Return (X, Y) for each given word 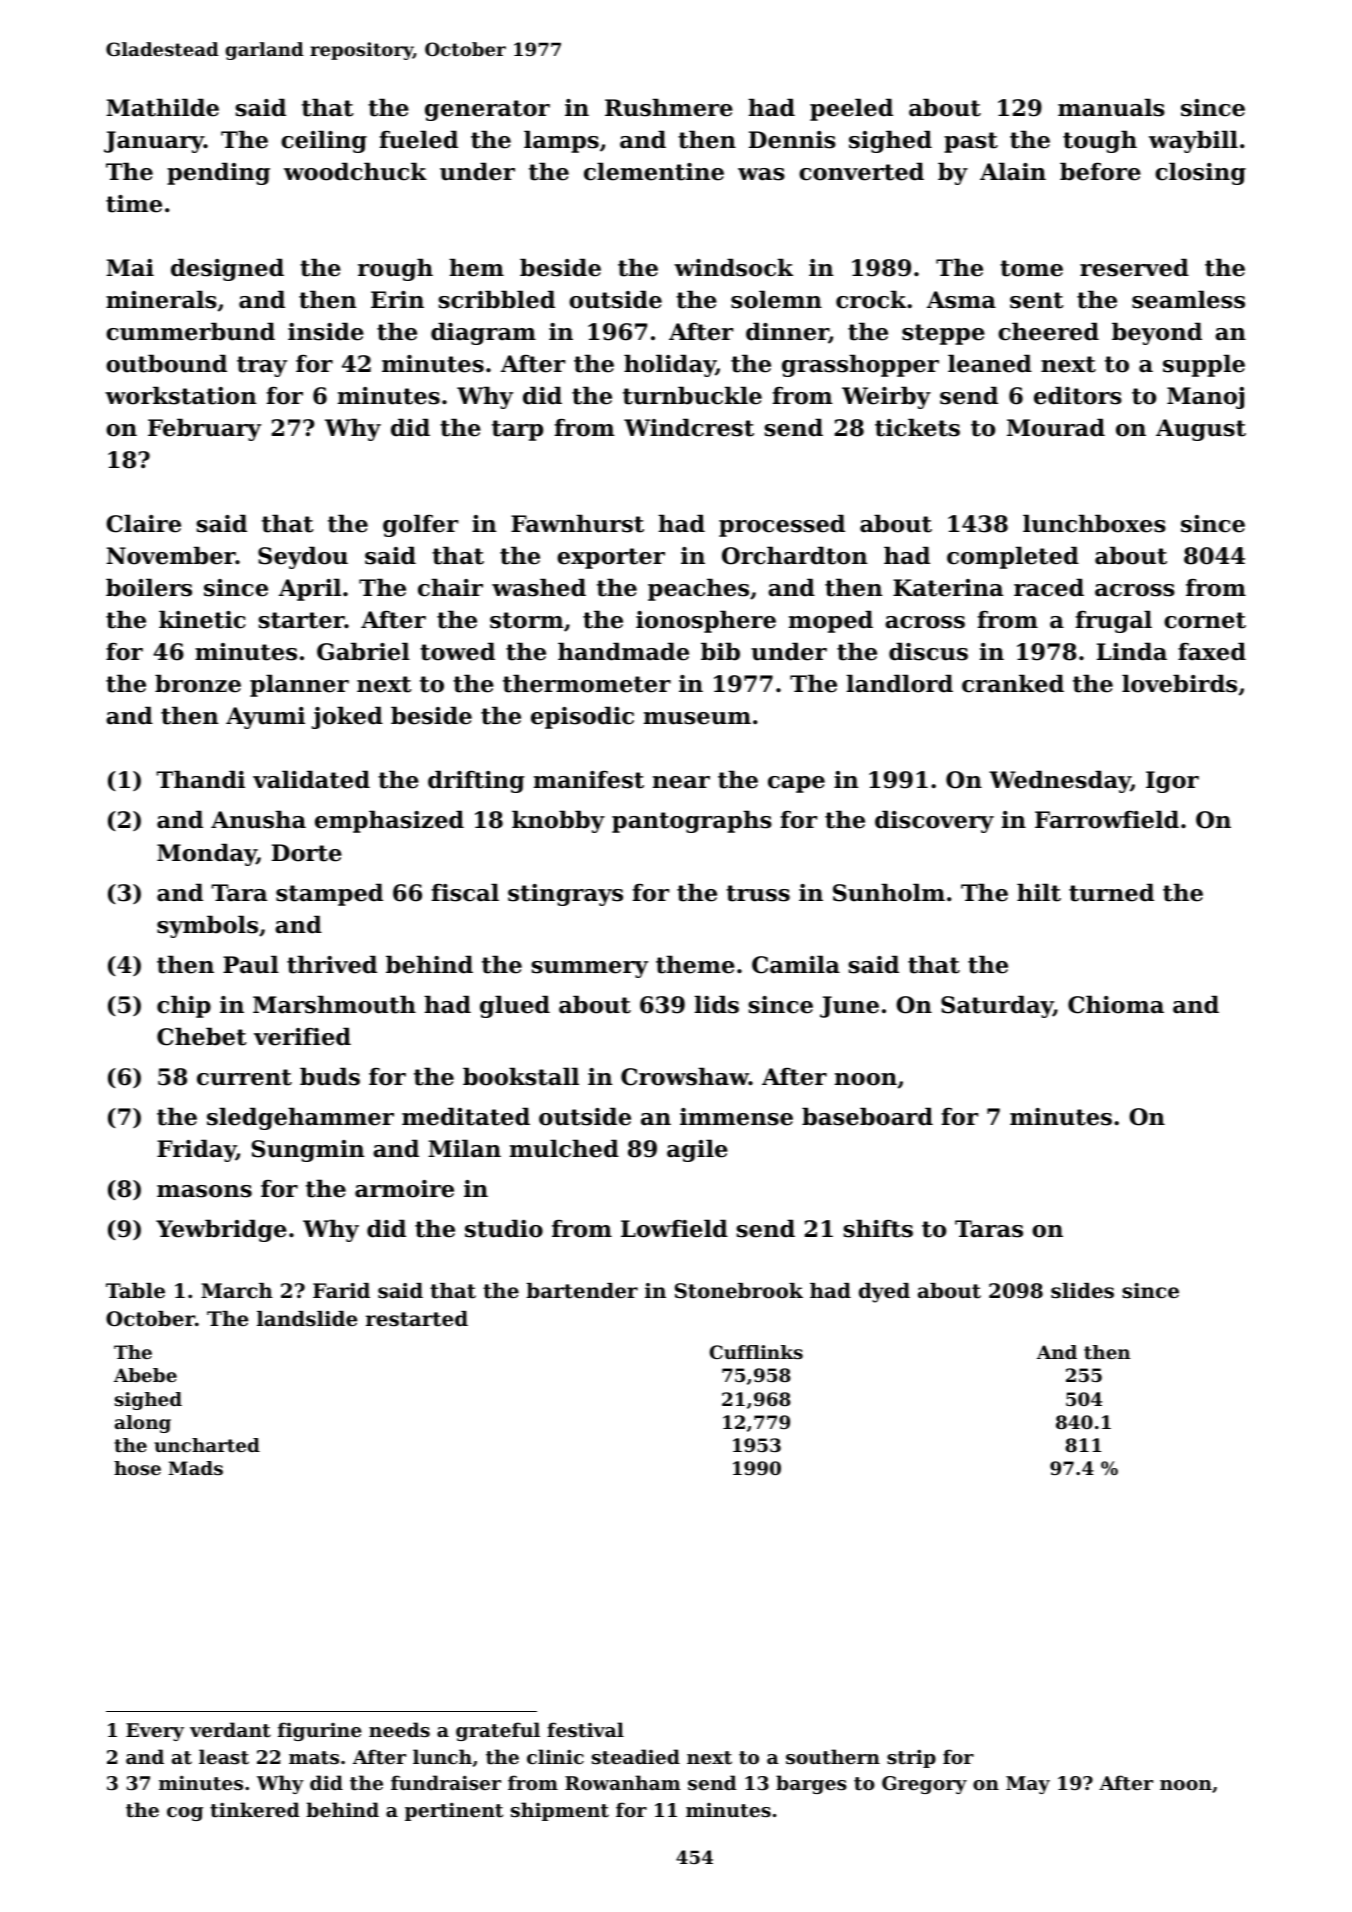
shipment (560, 1811)
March (237, 1291)
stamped (329, 894)
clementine (654, 171)
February (204, 429)
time (134, 204)
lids (717, 1004)
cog (185, 1814)
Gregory (924, 1785)
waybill (1193, 141)
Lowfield (674, 1228)
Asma (961, 300)
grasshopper (860, 365)
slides (1082, 1291)
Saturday (997, 1006)
